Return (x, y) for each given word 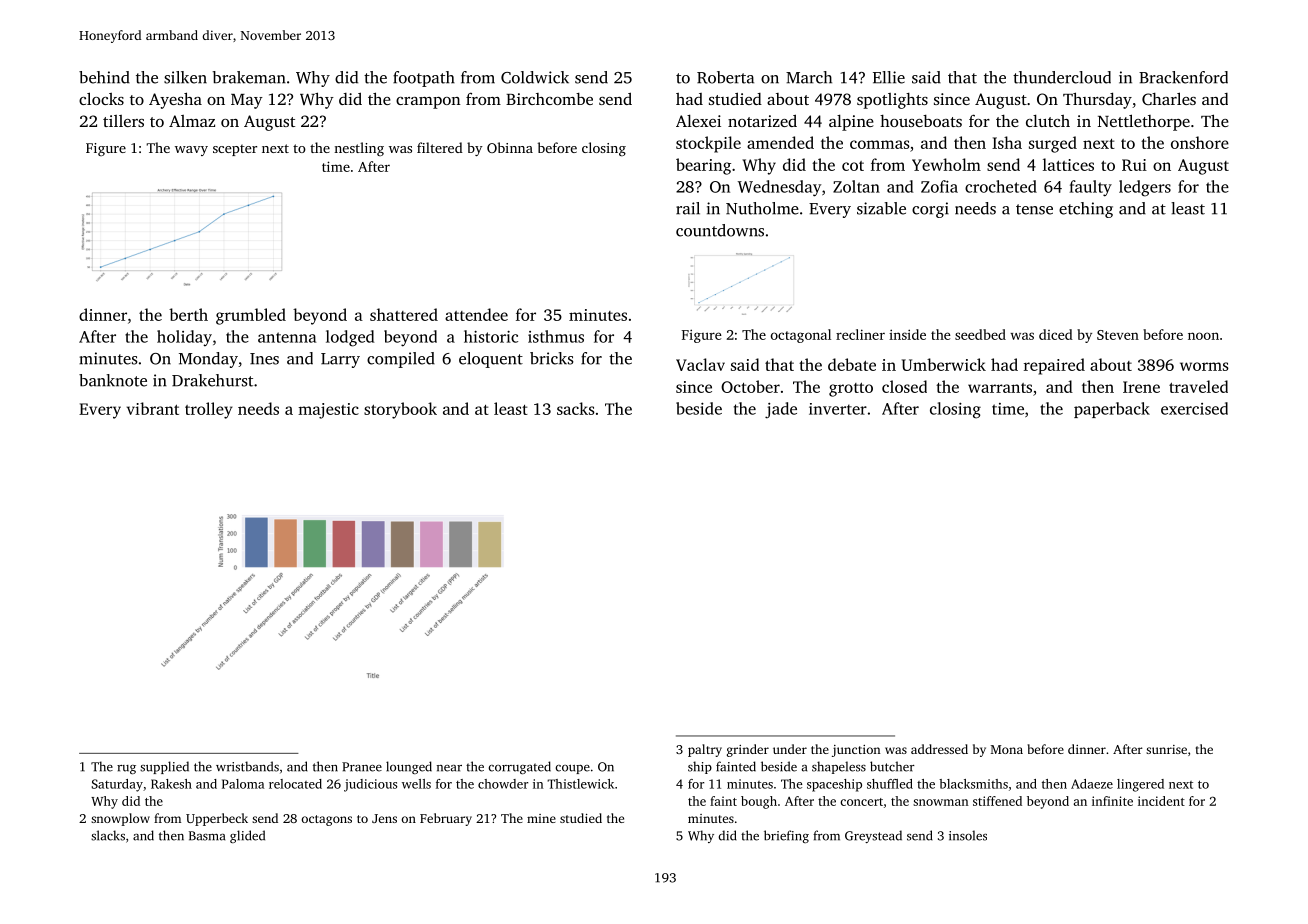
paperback (1112, 410)
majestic (328, 411)
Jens (384, 818)
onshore (1200, 142)
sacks (576, 408)
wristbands (247, 766)
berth (188, 314)
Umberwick (944, 364)
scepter (235, 150)
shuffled (890, 784)
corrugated (519, 767)
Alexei (698, 121)
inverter (838, 409)
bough (759, 802)
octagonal (801, 336)
